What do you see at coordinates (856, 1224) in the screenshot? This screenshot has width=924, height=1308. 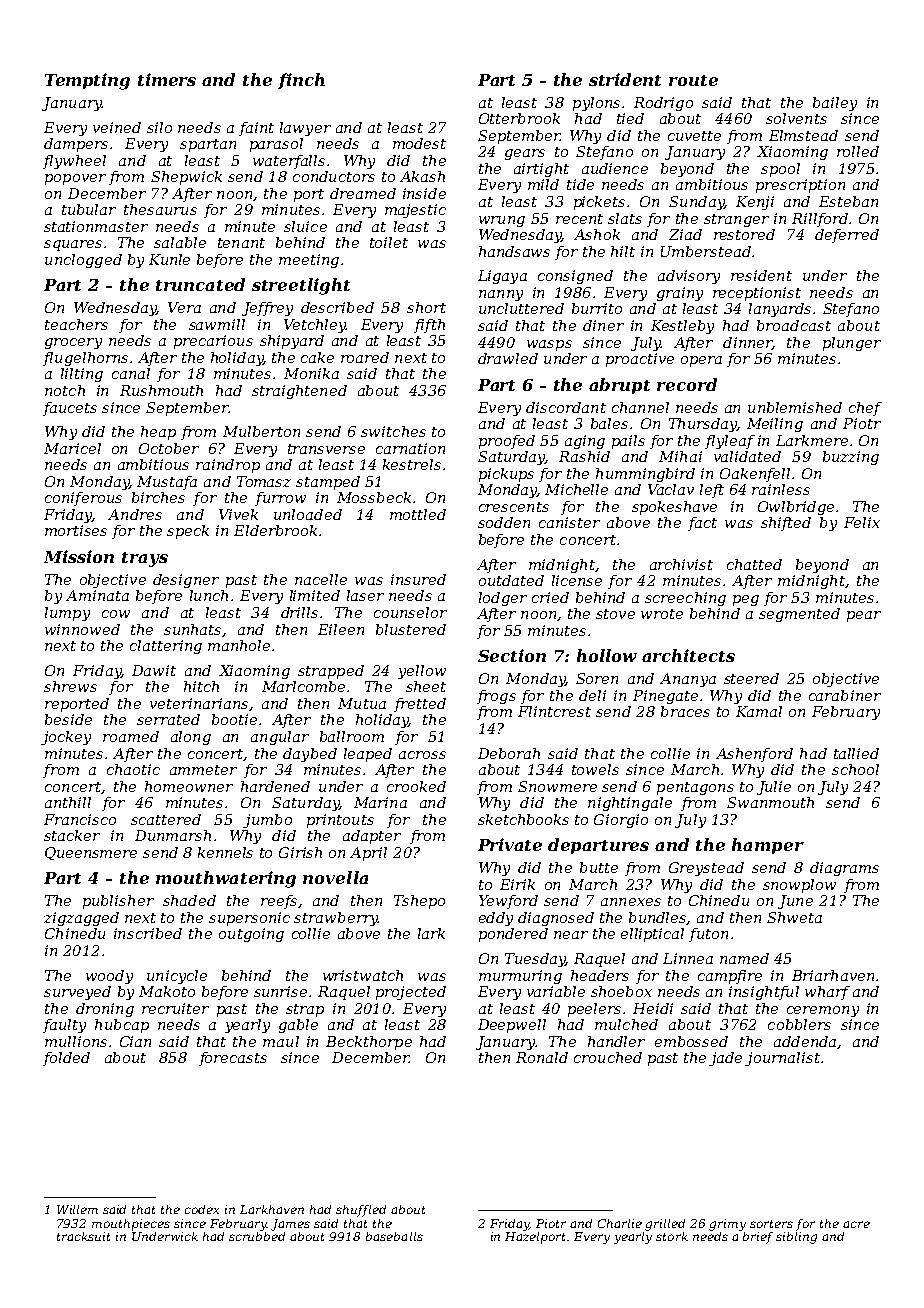 I see `acre` at bounding box center [856, 1224].
